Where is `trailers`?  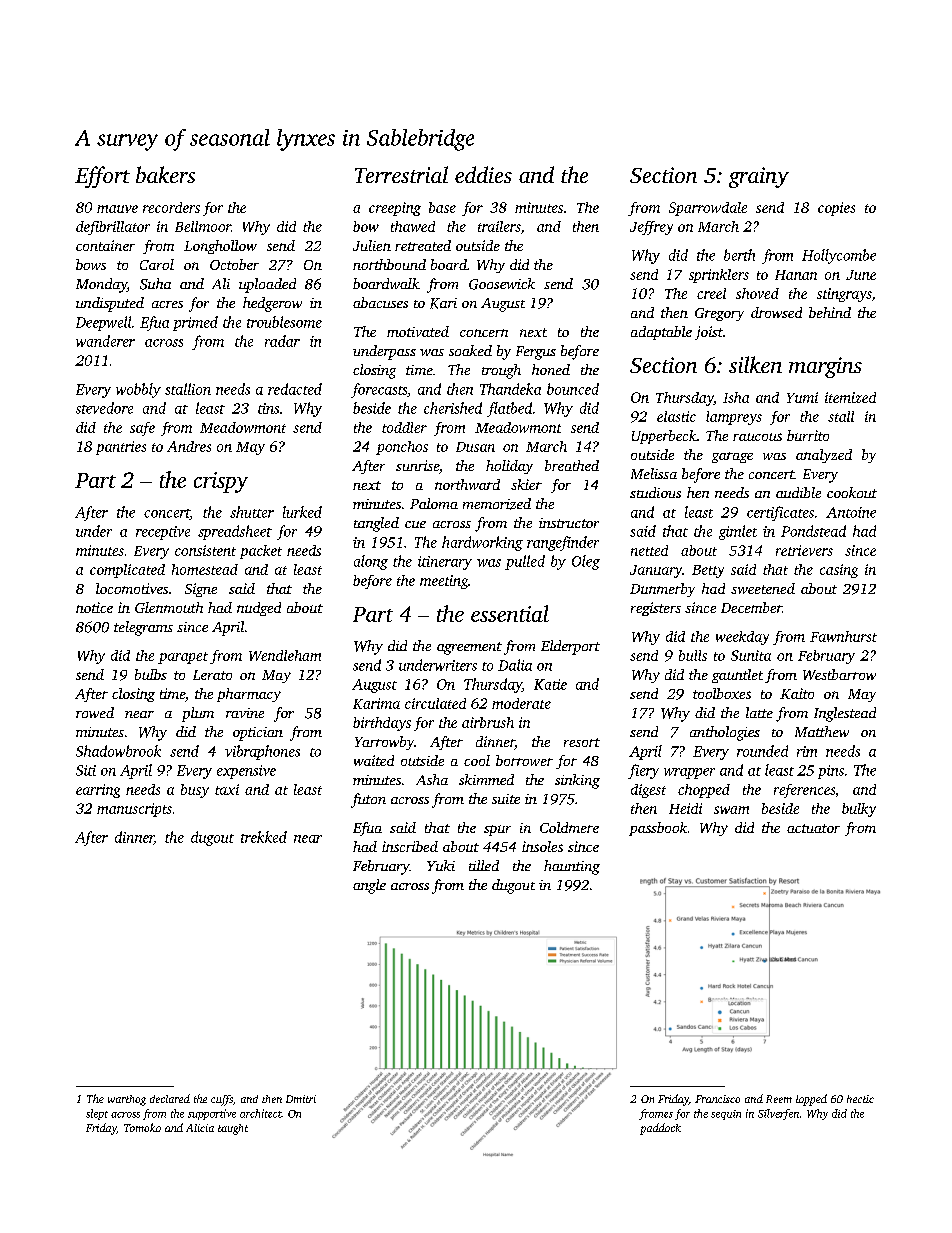
trailers is located at coordinates (499, 226).
